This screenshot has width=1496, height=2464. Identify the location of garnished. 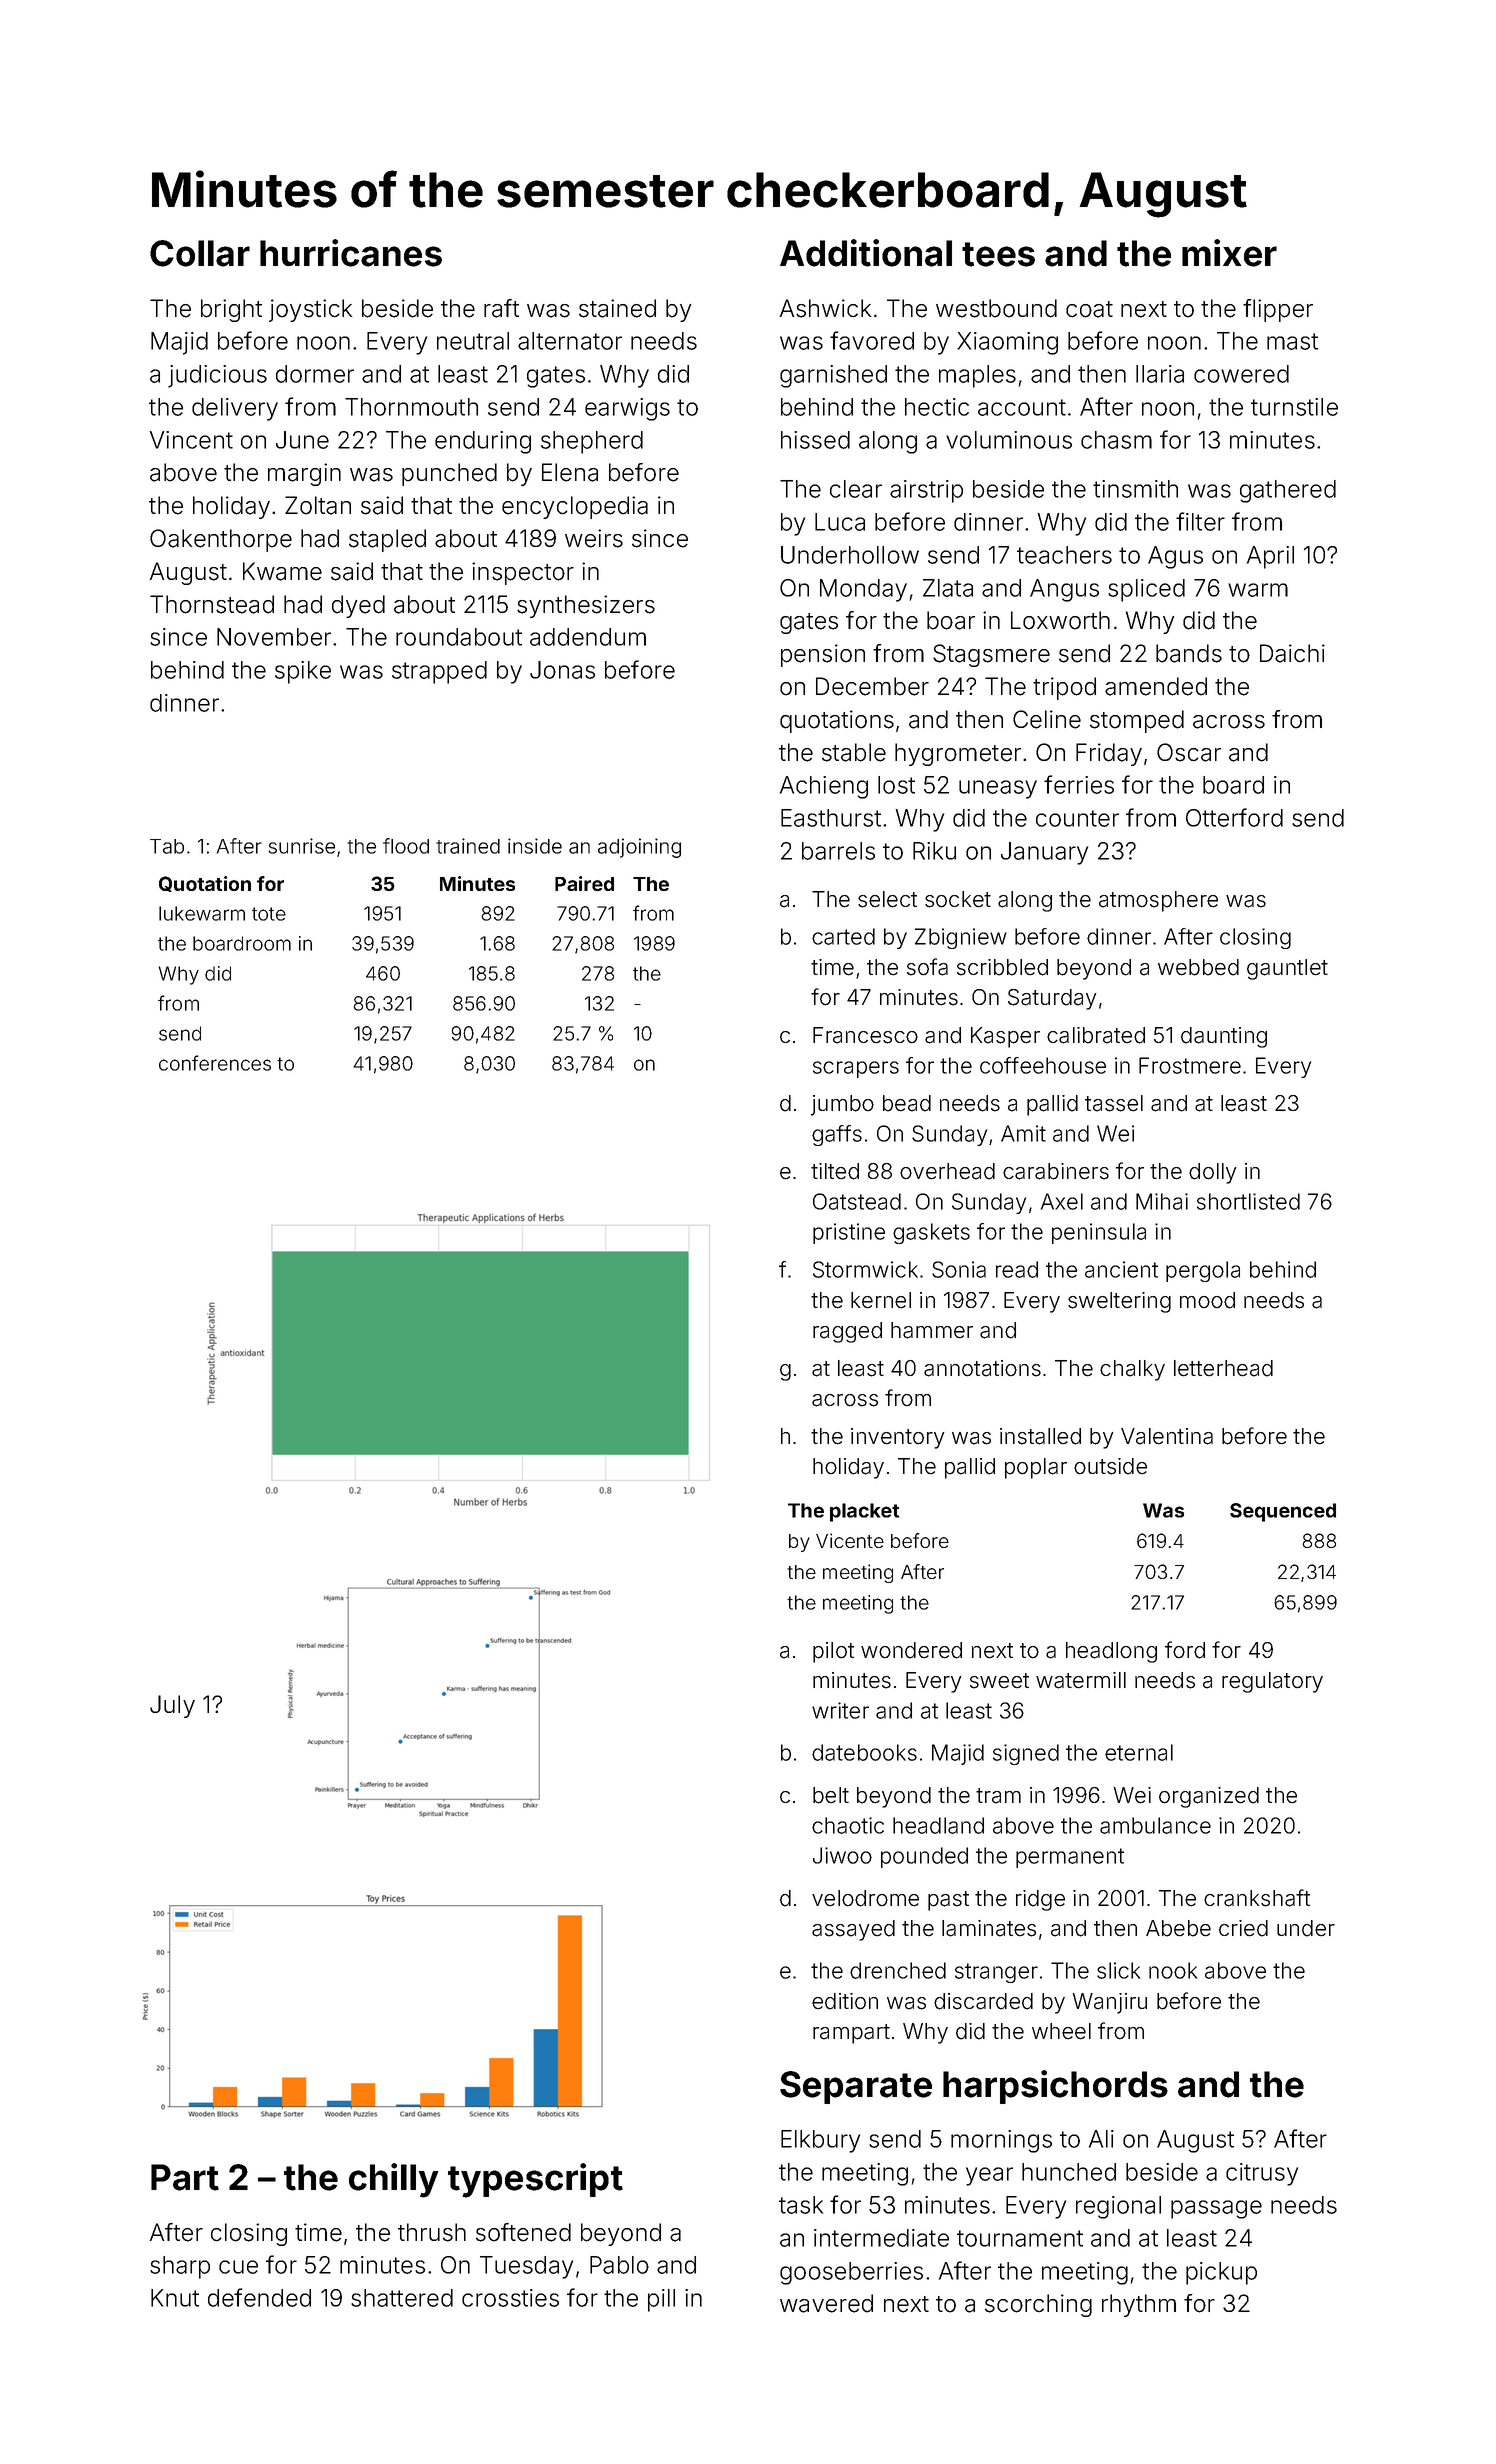
(833, 376).
